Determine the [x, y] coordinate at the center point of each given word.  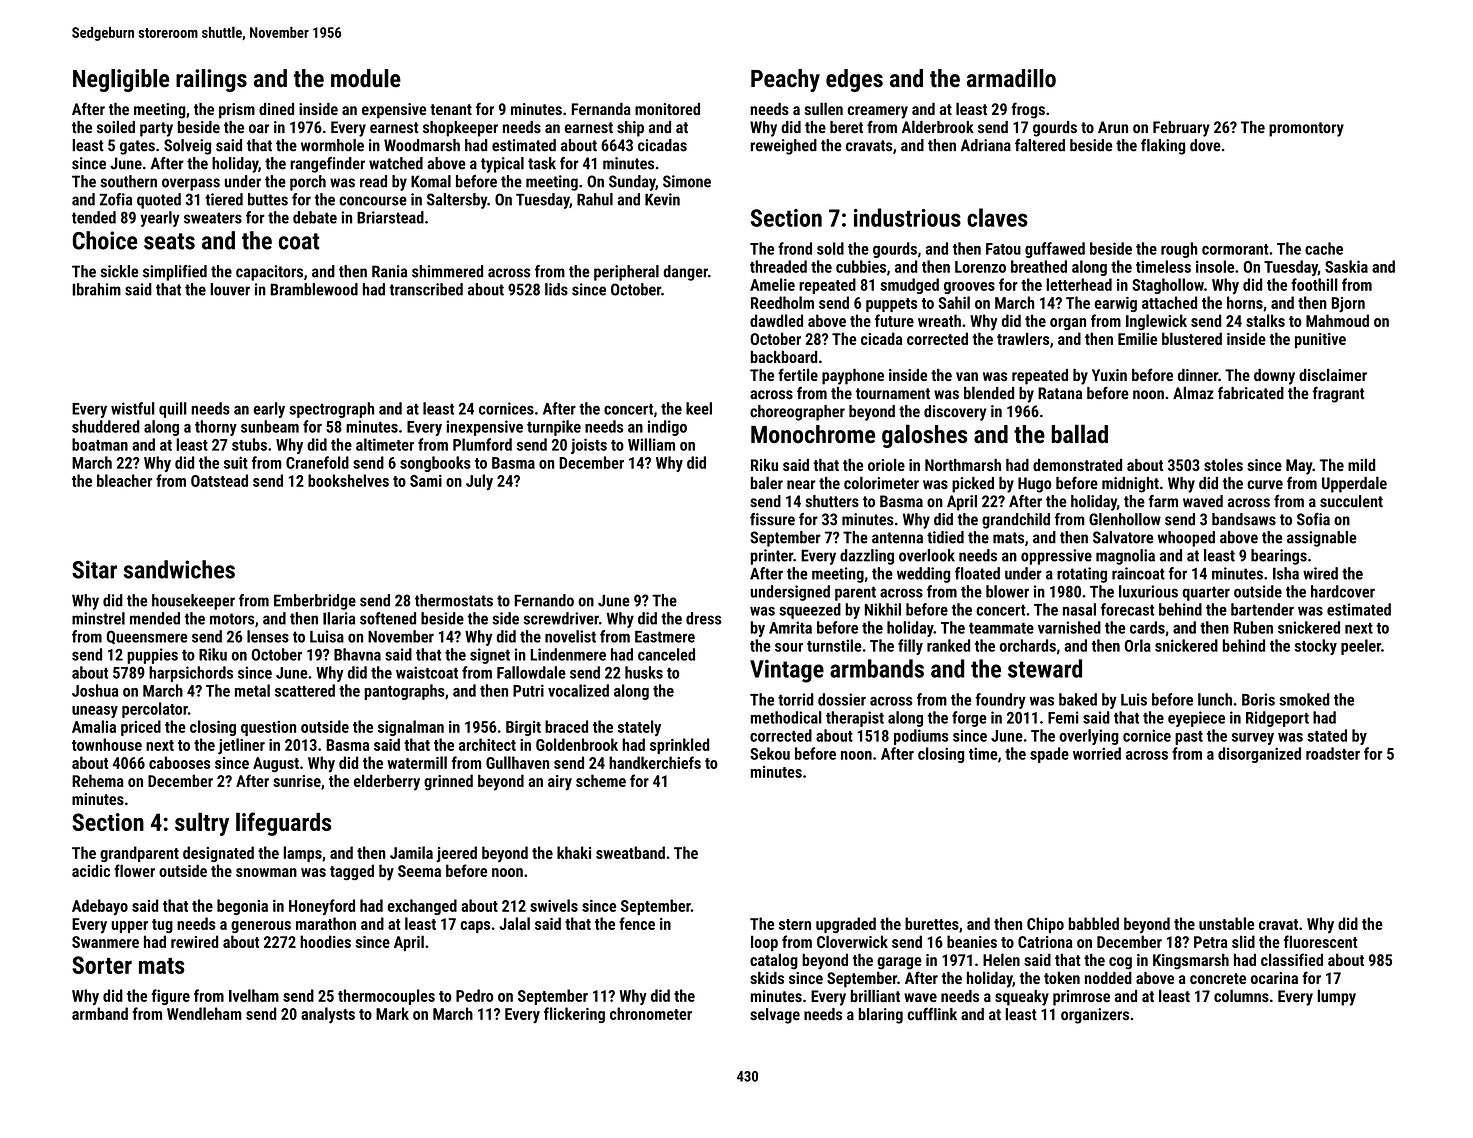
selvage [775, 1016]
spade [1049, 755]
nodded [1108, 978]
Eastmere [665, 637]
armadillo [1011, 78]
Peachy [785, 80]
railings [211, 80]
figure [170, 997]
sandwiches [179, 569]
